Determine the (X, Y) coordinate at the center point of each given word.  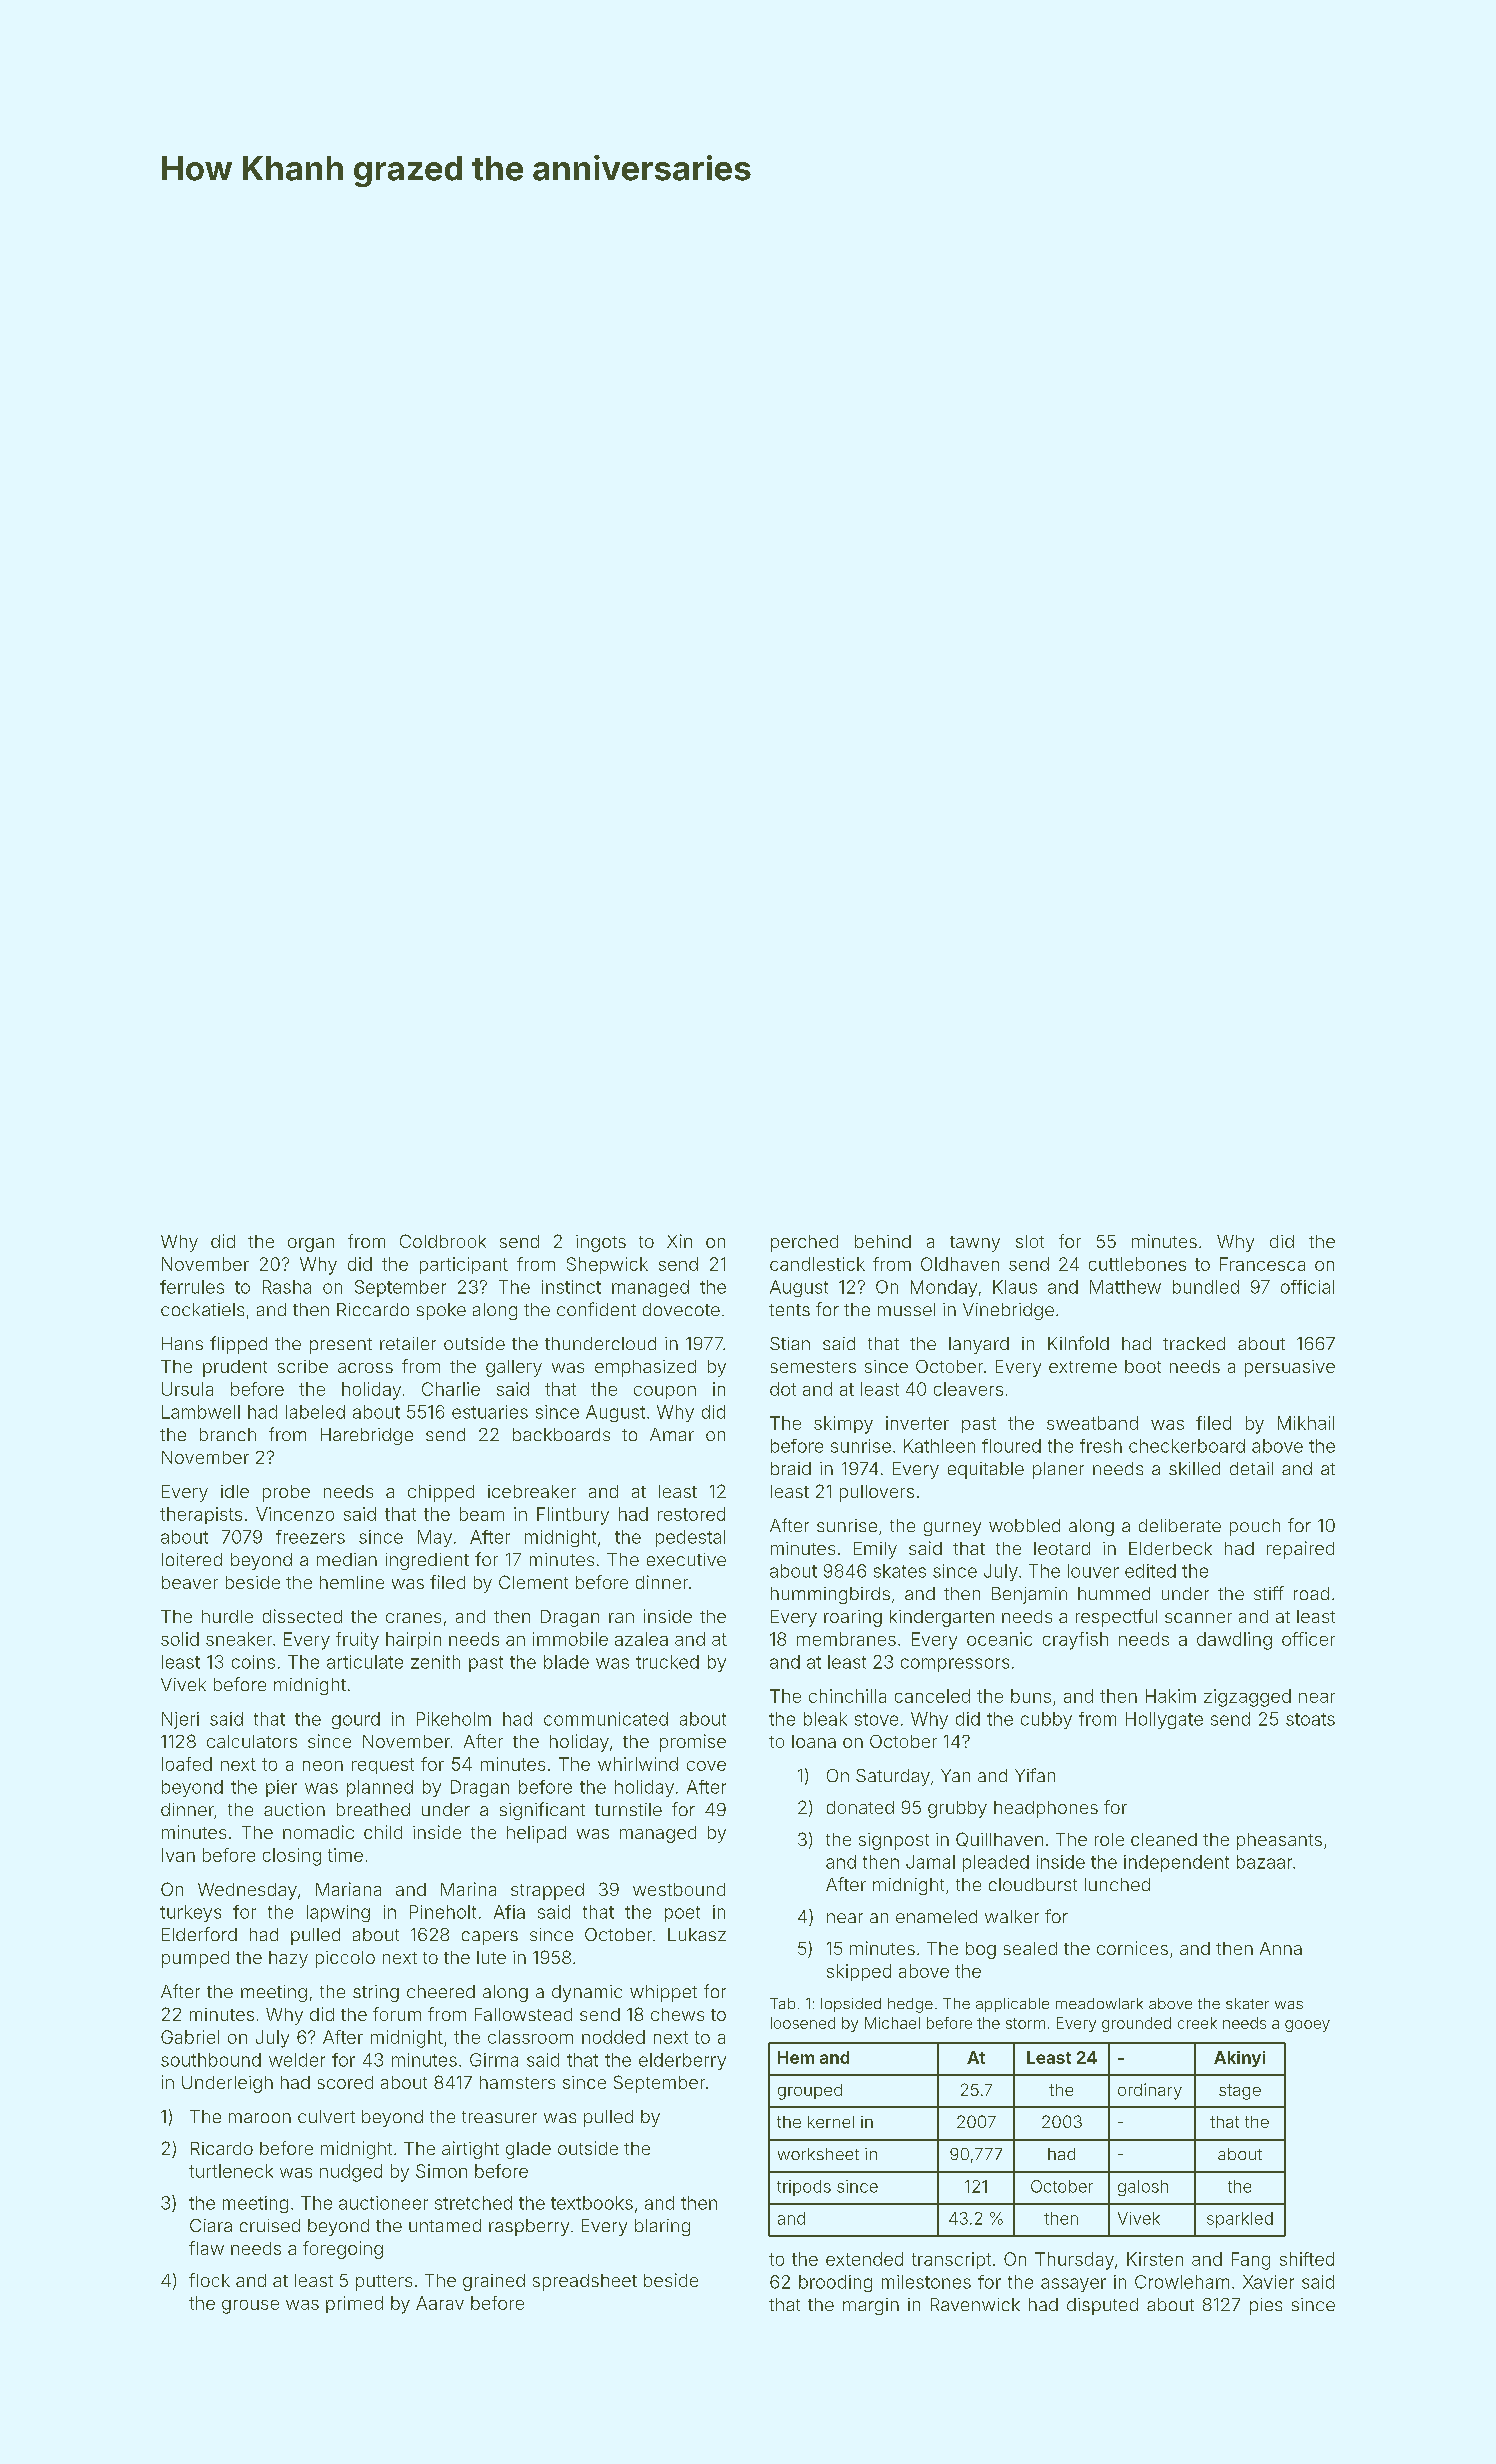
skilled (1194, 1468)
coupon (665, 1392)
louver (1093, 1571)
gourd (356, 1720)
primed (354, 2304)
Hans (182, 1343)
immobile (570, 1639)
